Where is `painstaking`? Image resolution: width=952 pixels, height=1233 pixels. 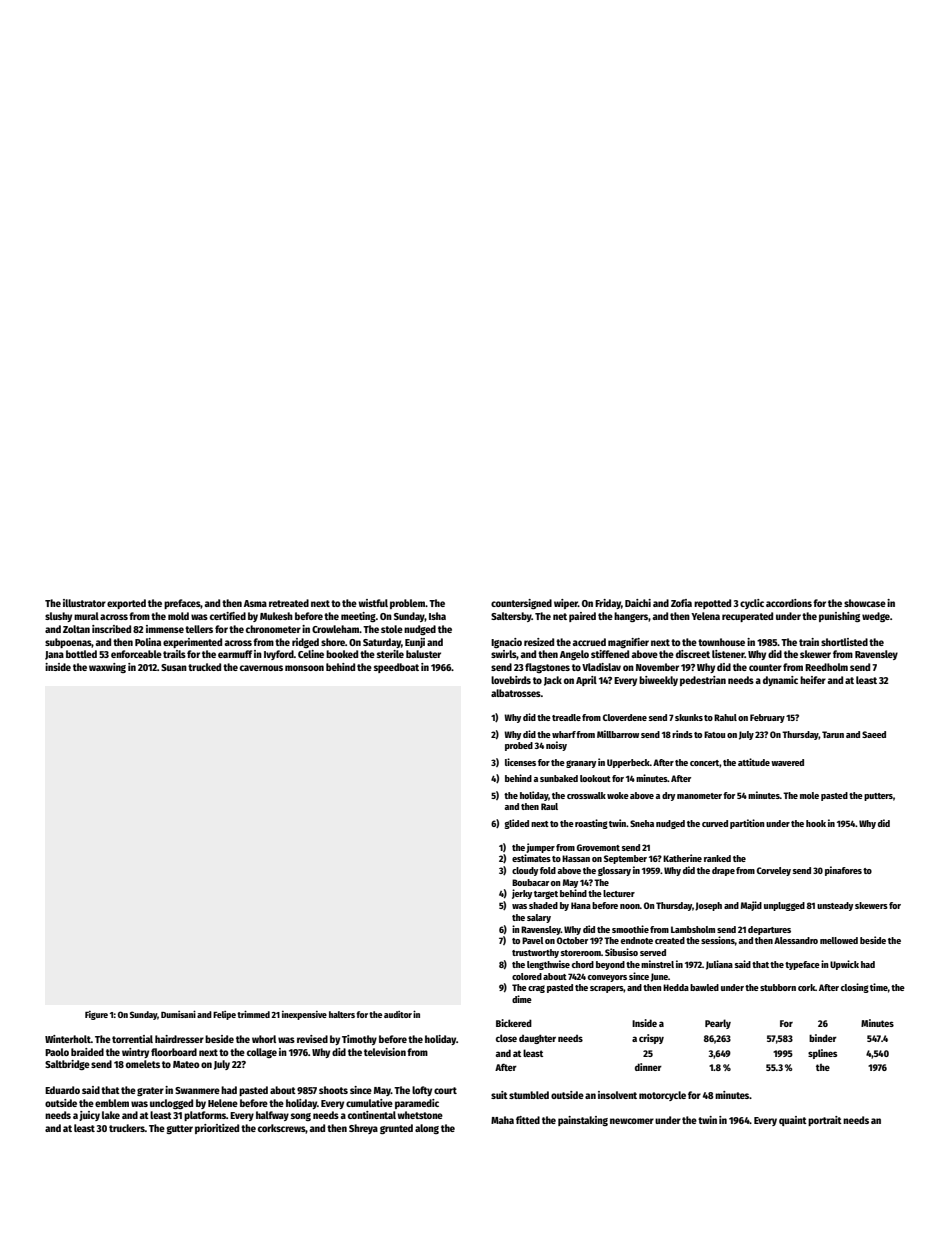
painstaking is located at coordinates (583, 1121).
